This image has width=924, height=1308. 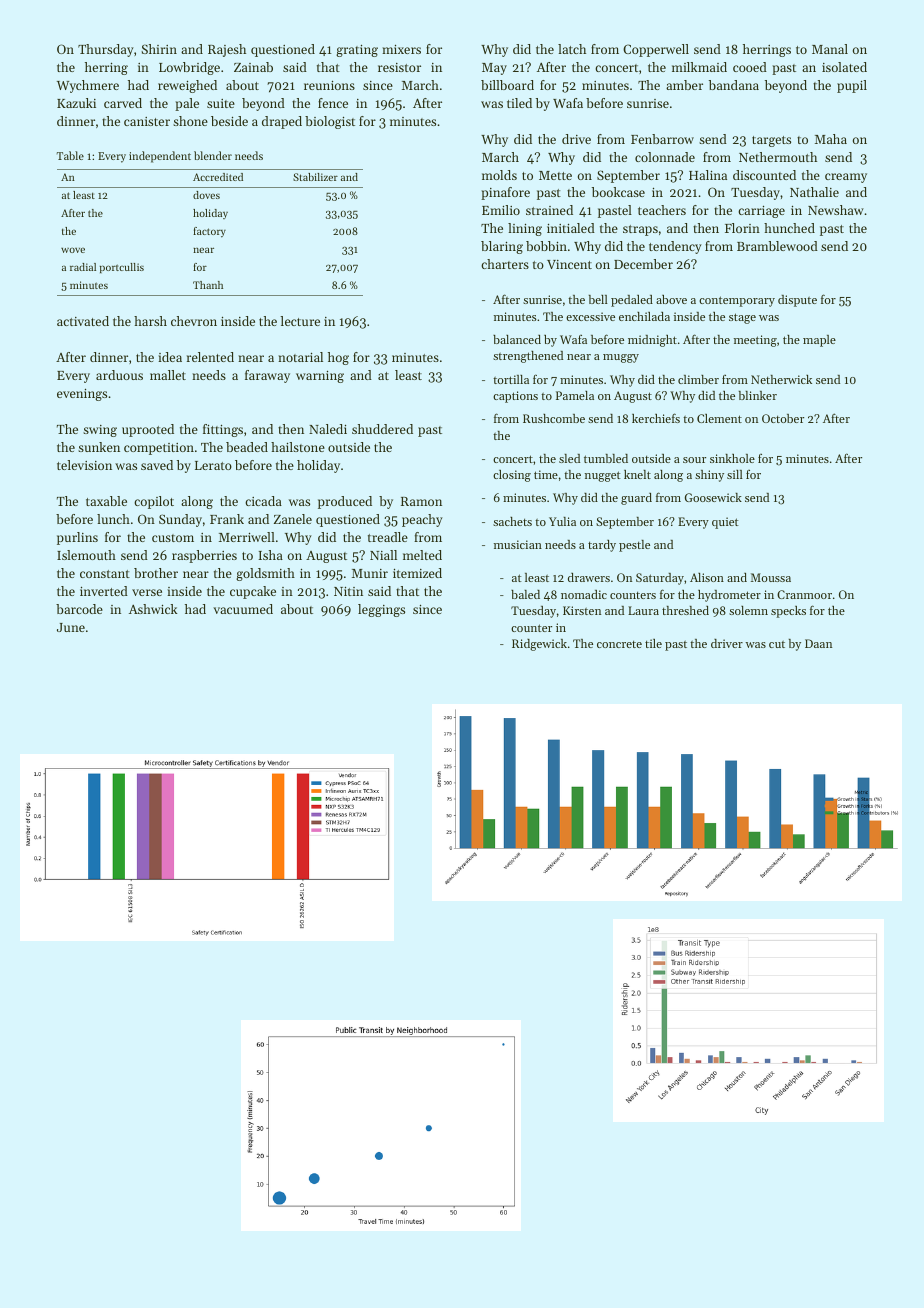 What do you see at coordinates (569, 458) in the image?
I see `sled` at bounding box center [569, 458].
